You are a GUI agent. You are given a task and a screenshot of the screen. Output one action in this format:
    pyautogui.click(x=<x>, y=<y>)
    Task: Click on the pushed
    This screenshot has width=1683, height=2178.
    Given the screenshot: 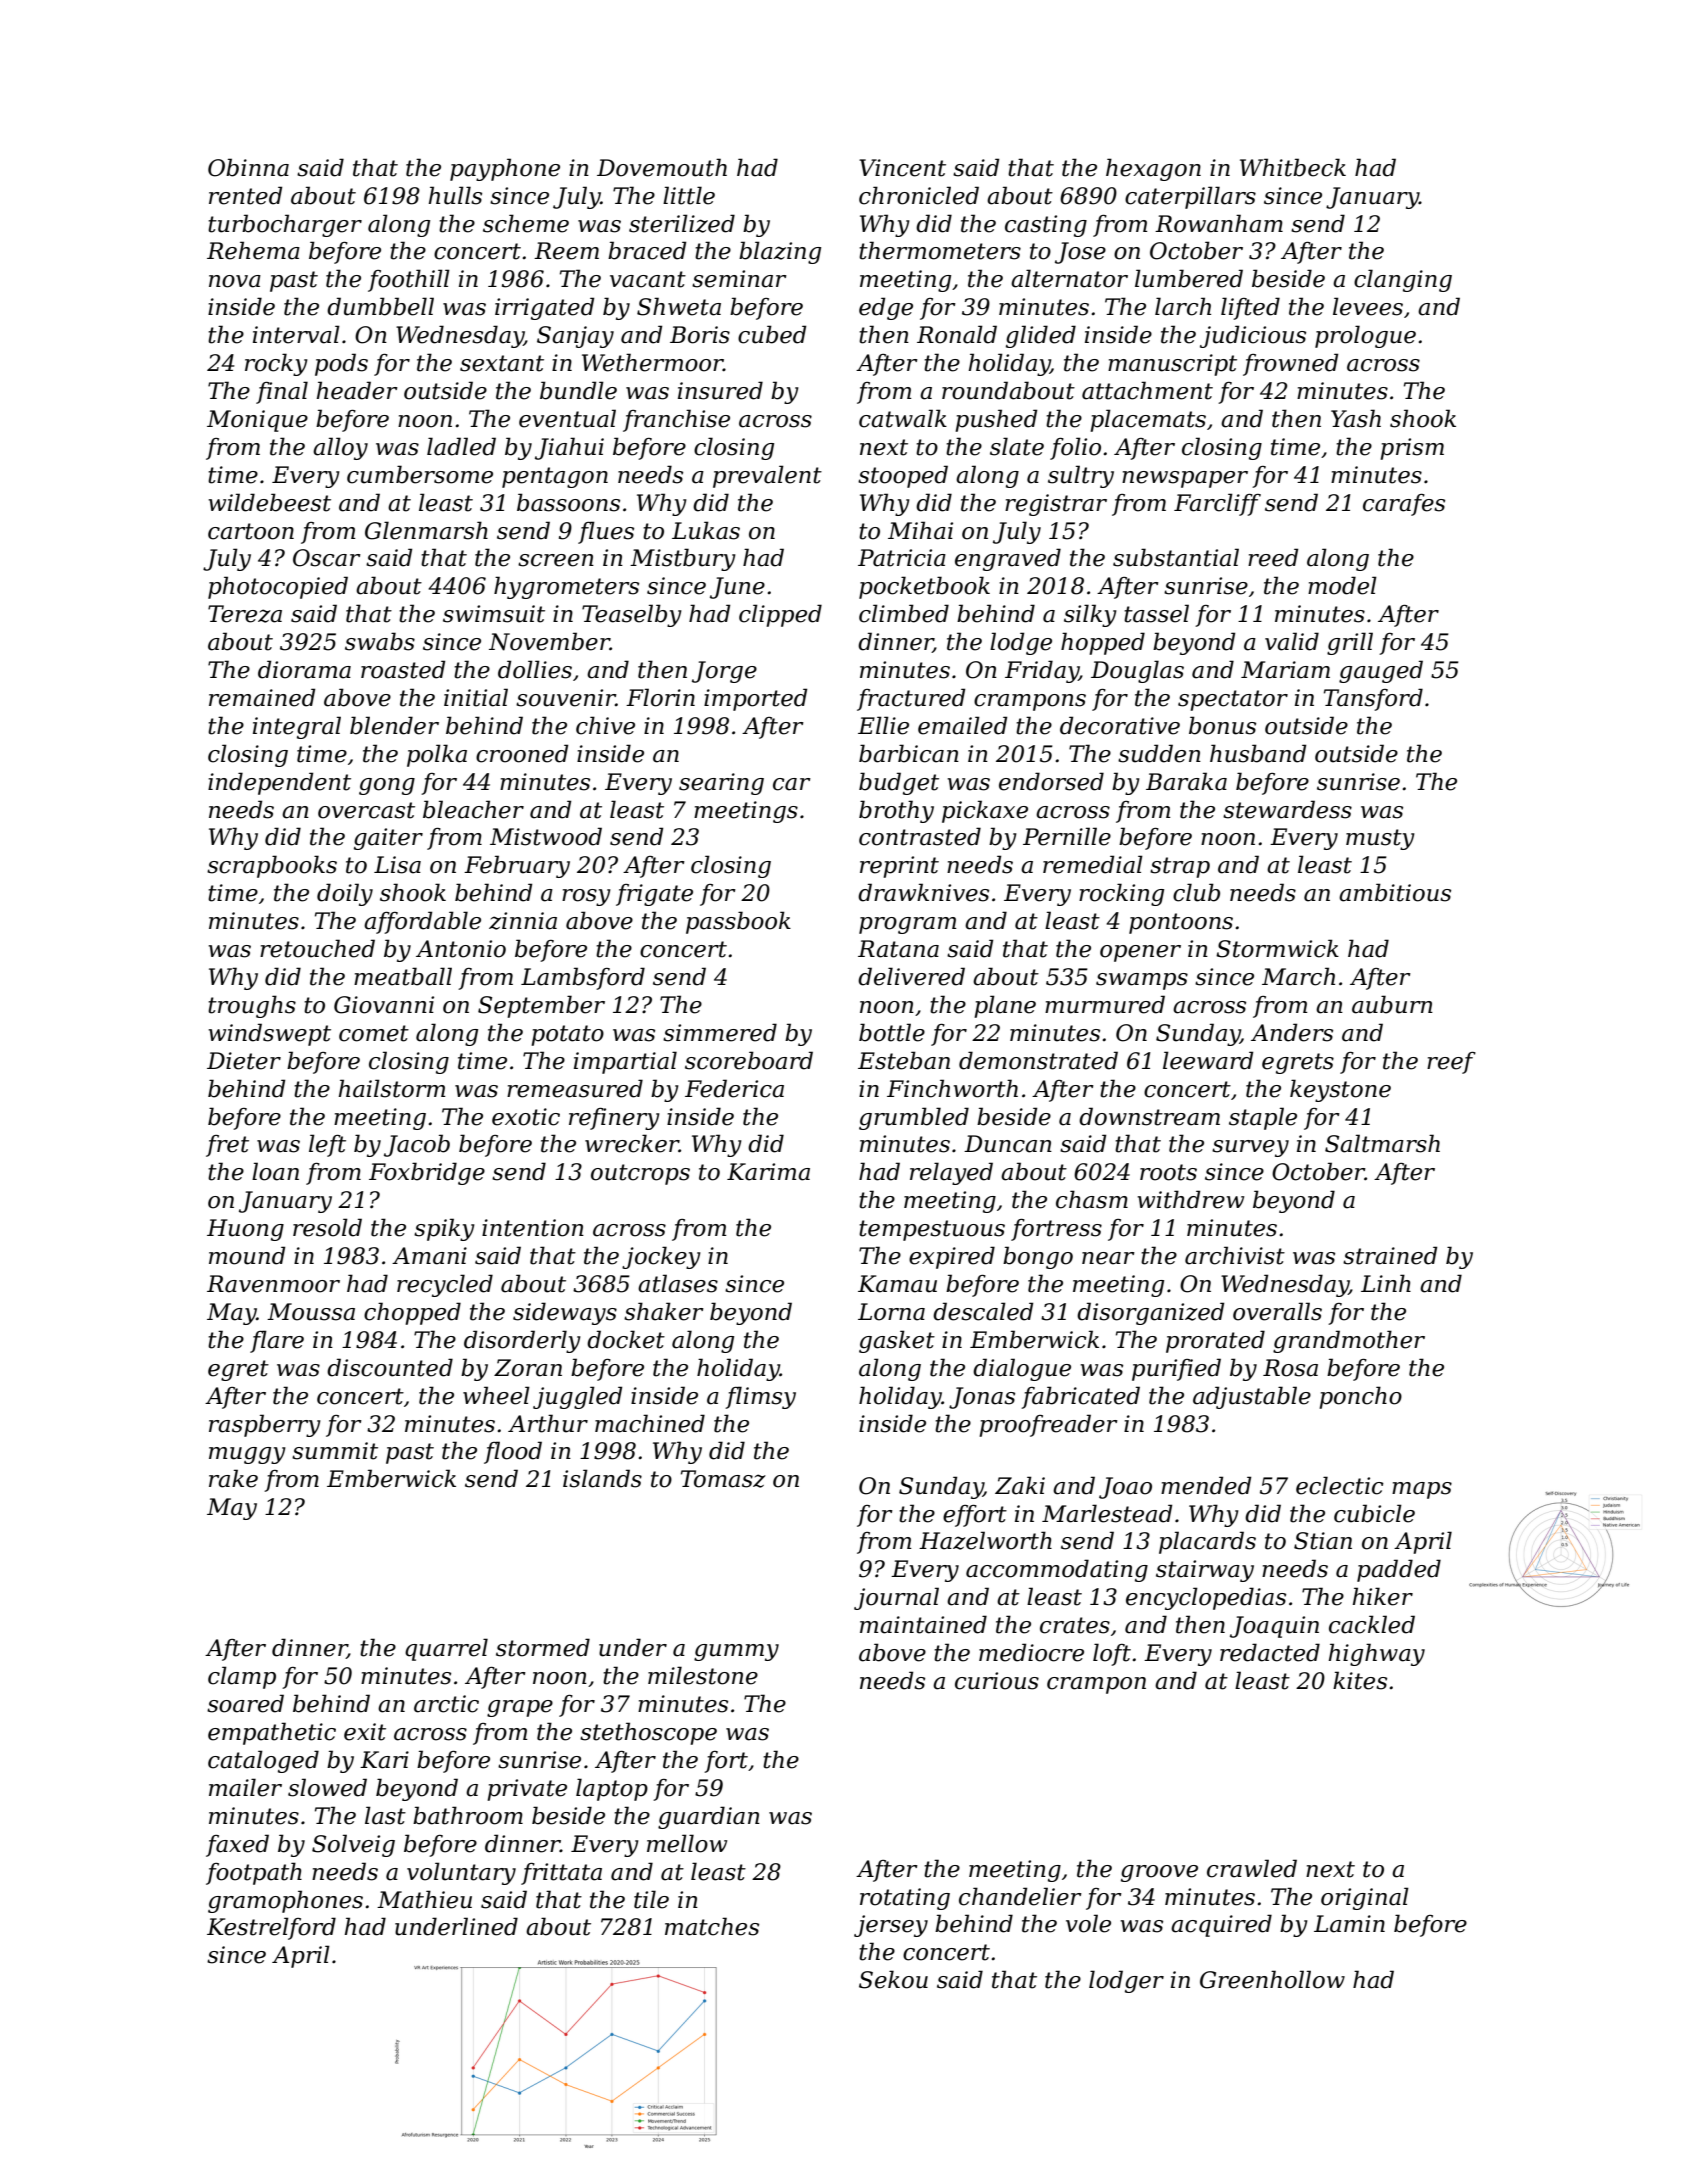 What is the action you would take?
    pyautogui.click(x=996, y=420)
